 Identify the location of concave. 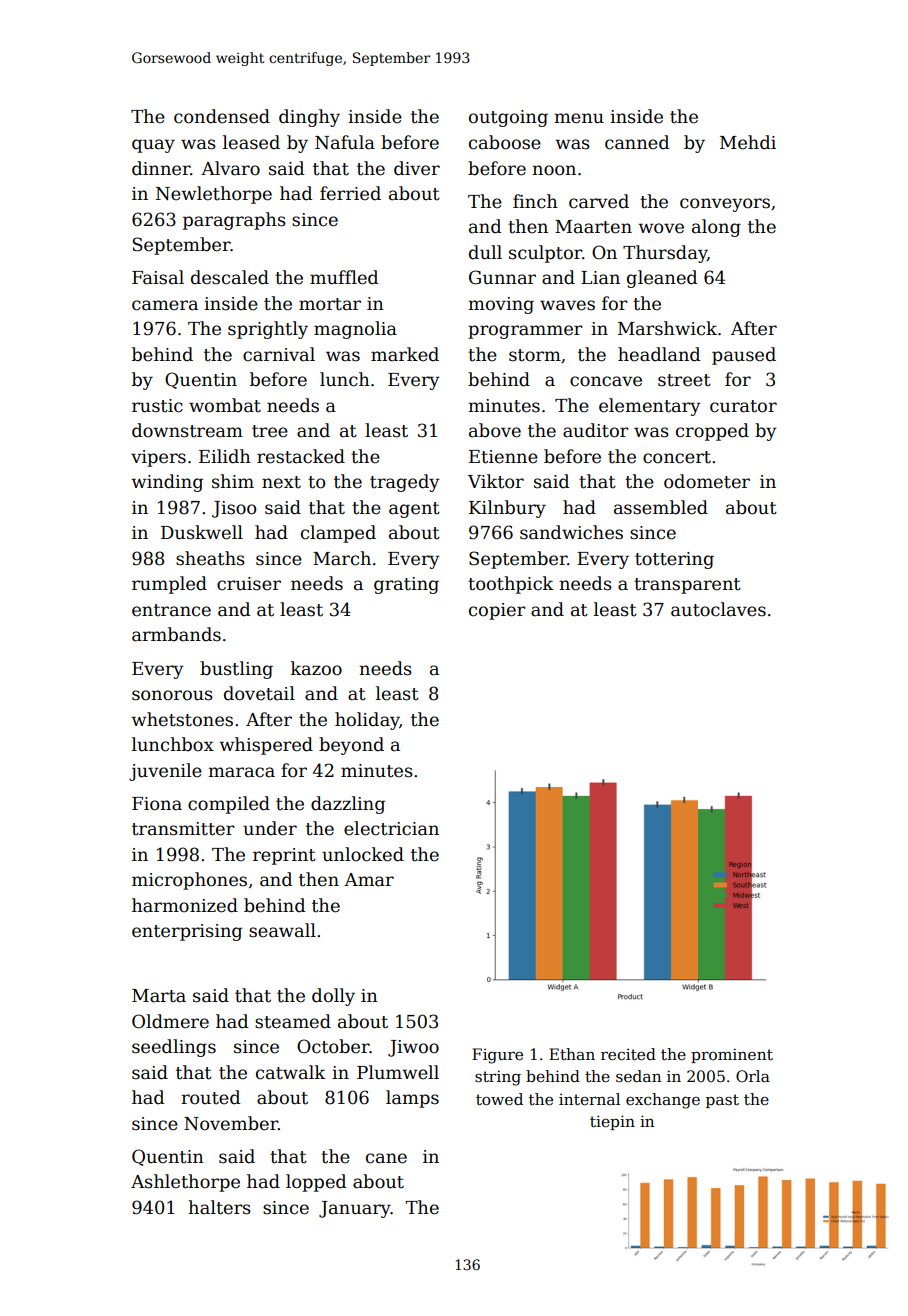
(606, 381).
